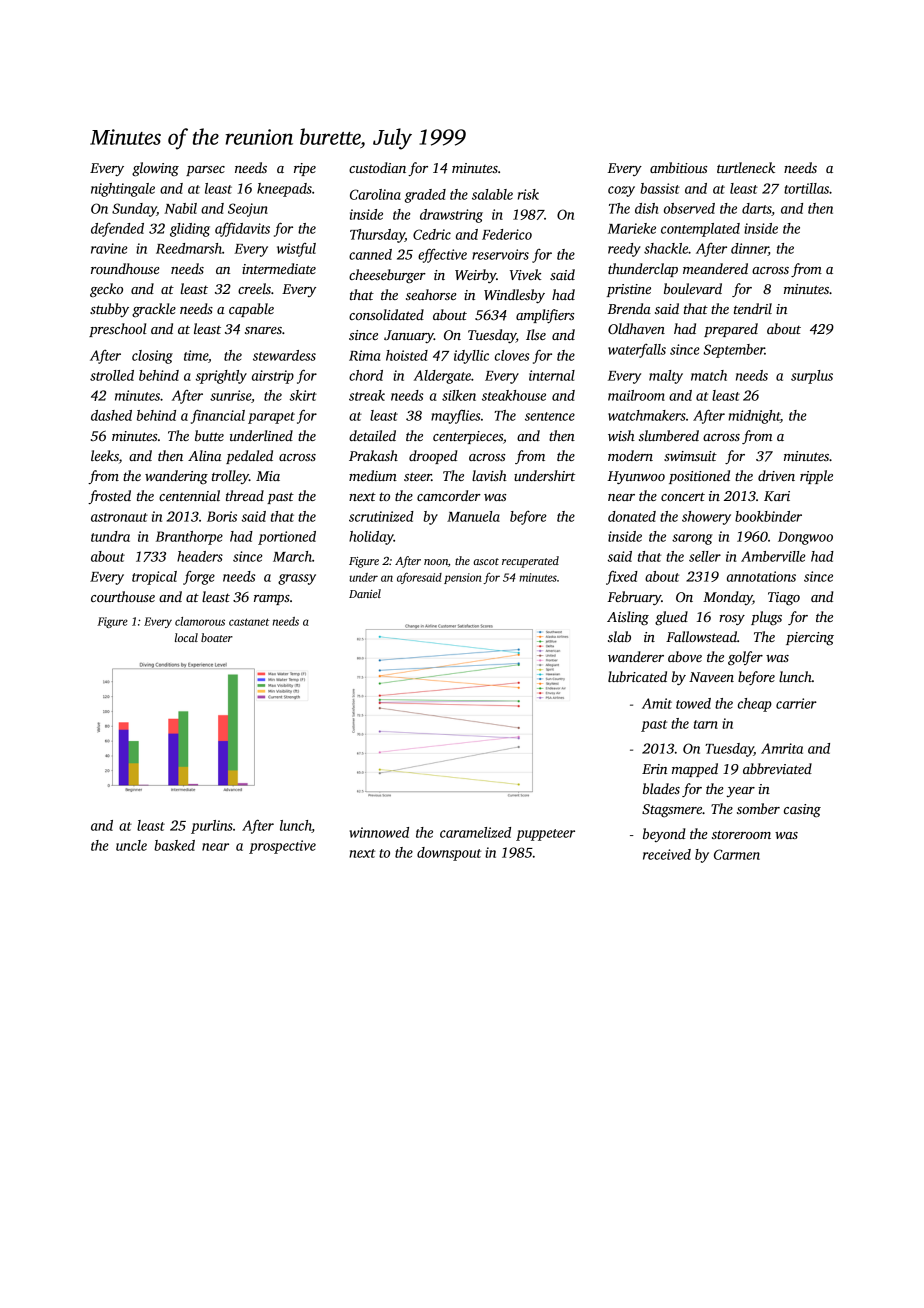  I want to click on Aisling, so click(628, 618).
